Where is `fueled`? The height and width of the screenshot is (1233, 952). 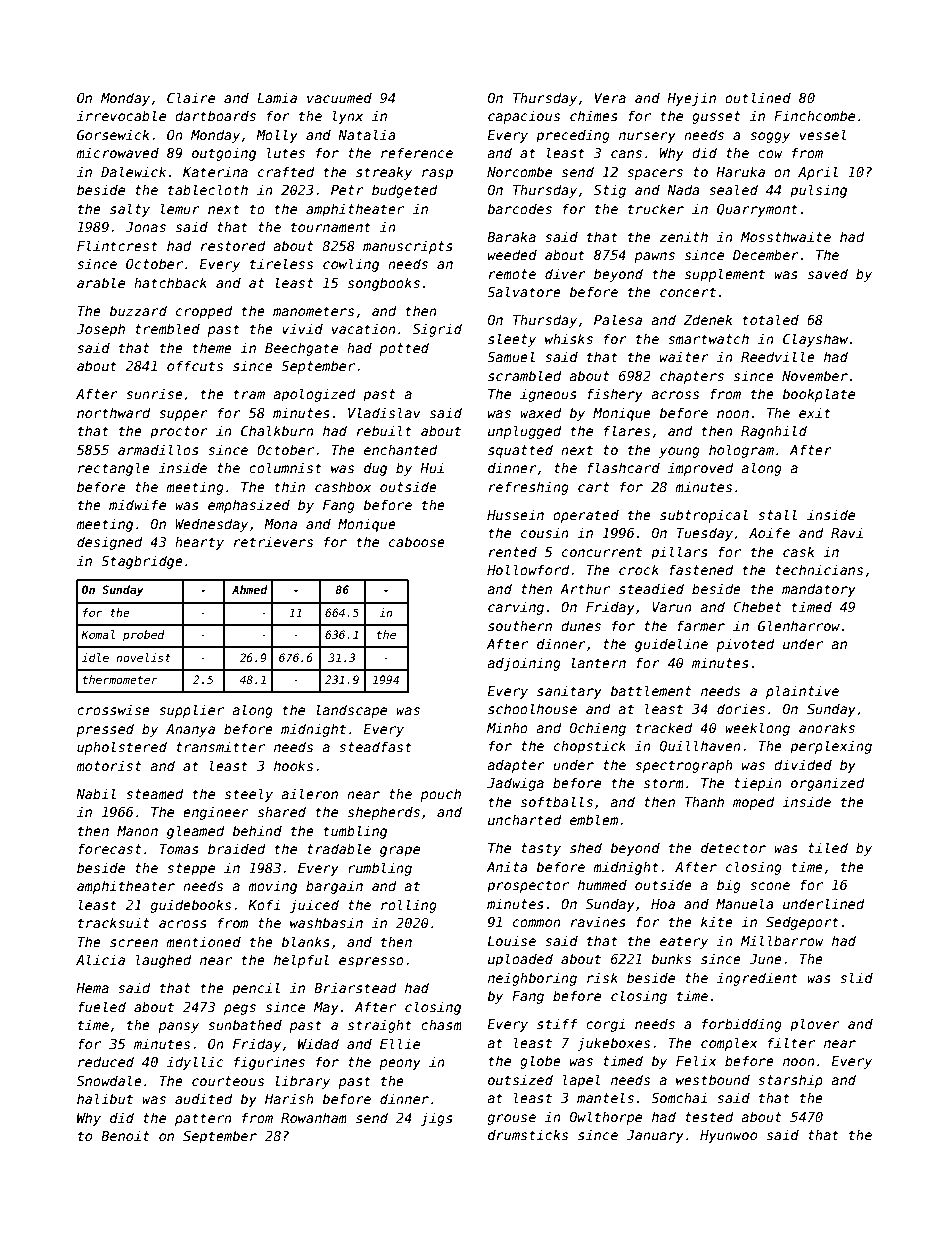 fueled is located at coordinates (102, 1006).
